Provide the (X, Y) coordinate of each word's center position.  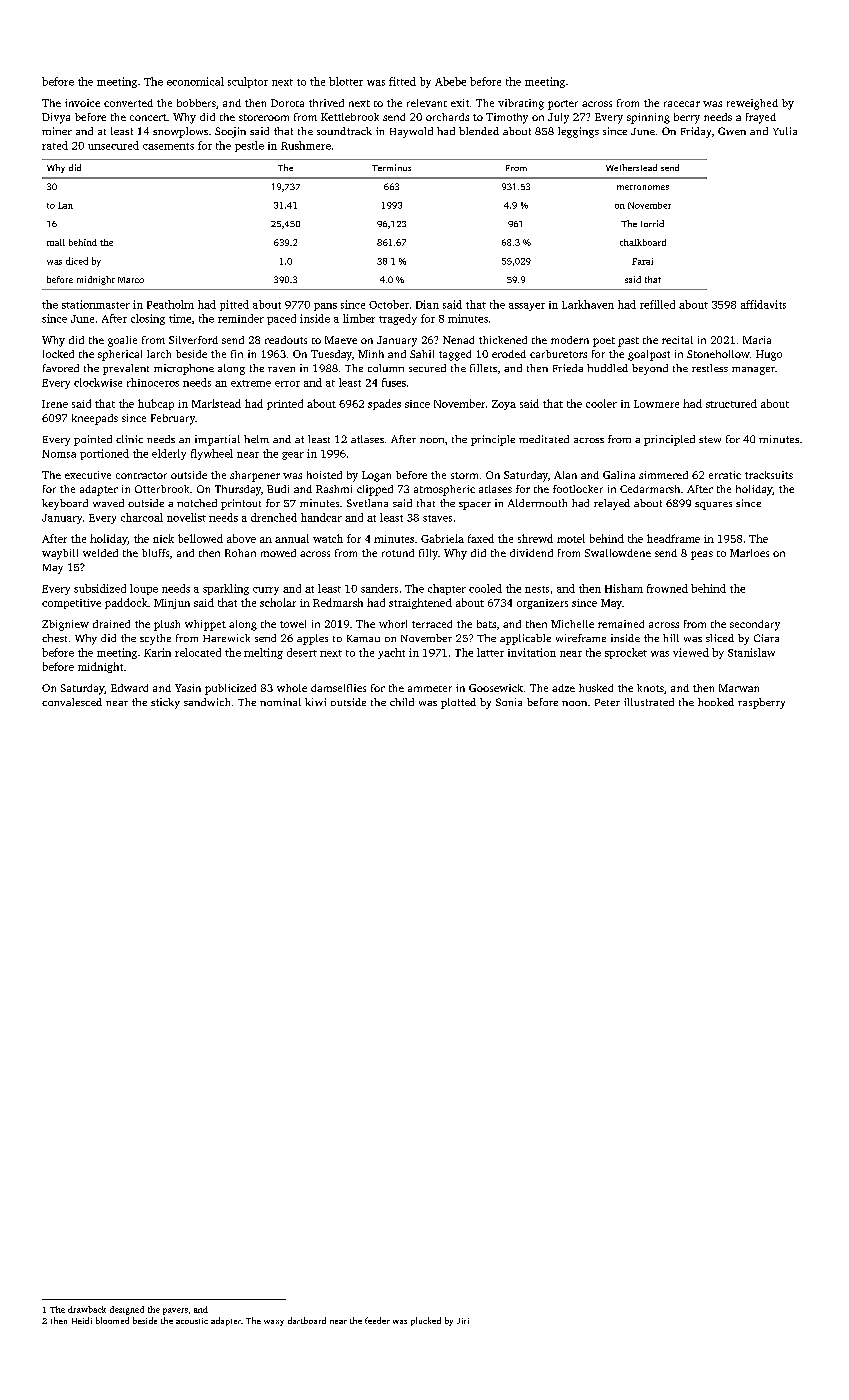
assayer (527, 307)
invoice (82, 103)
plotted (458, 703)
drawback (87, 1309)
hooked (716, 702)
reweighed (752, 104)
